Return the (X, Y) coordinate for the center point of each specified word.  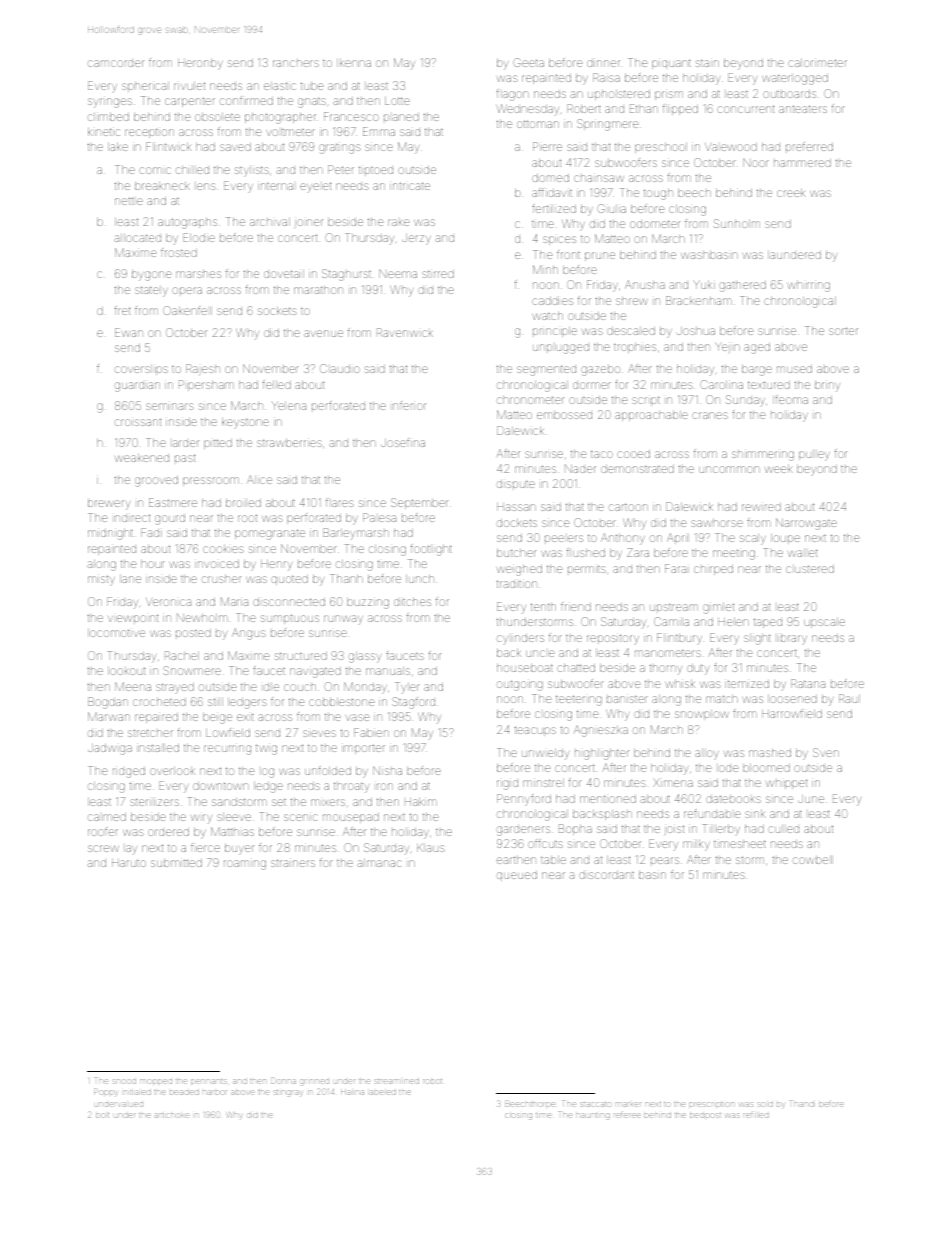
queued (517, 876)
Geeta (528, 62)
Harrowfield (792, 714)
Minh (545, 269)
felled (276, 384)
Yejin (728, 347)
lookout (126, 671)
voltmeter (290, 132)
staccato (595, 1104)
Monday (365, 688)
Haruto (129, 863)
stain (707, 63)
